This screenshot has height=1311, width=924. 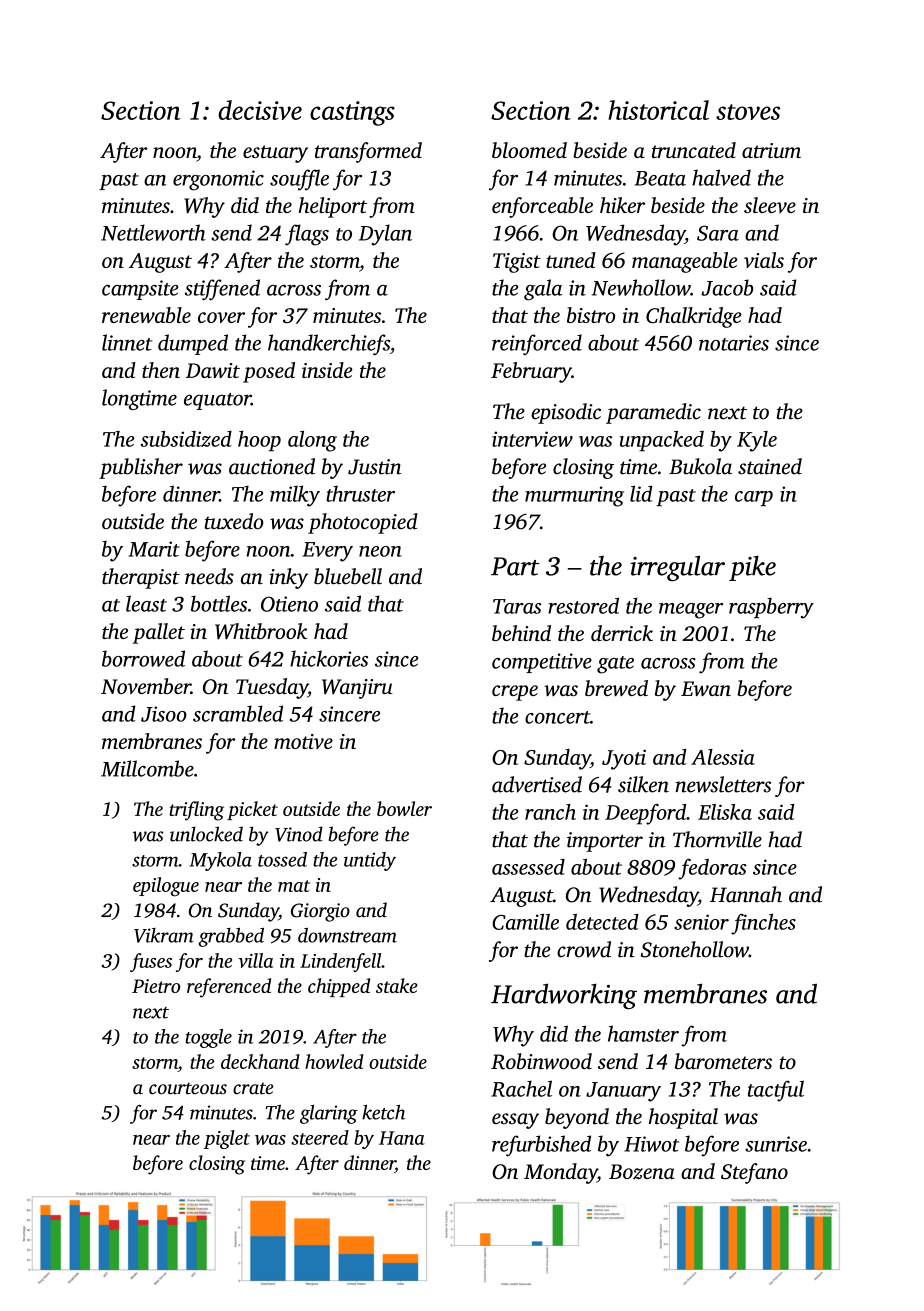 I want to click on senior, so click(x=701, y=922).
